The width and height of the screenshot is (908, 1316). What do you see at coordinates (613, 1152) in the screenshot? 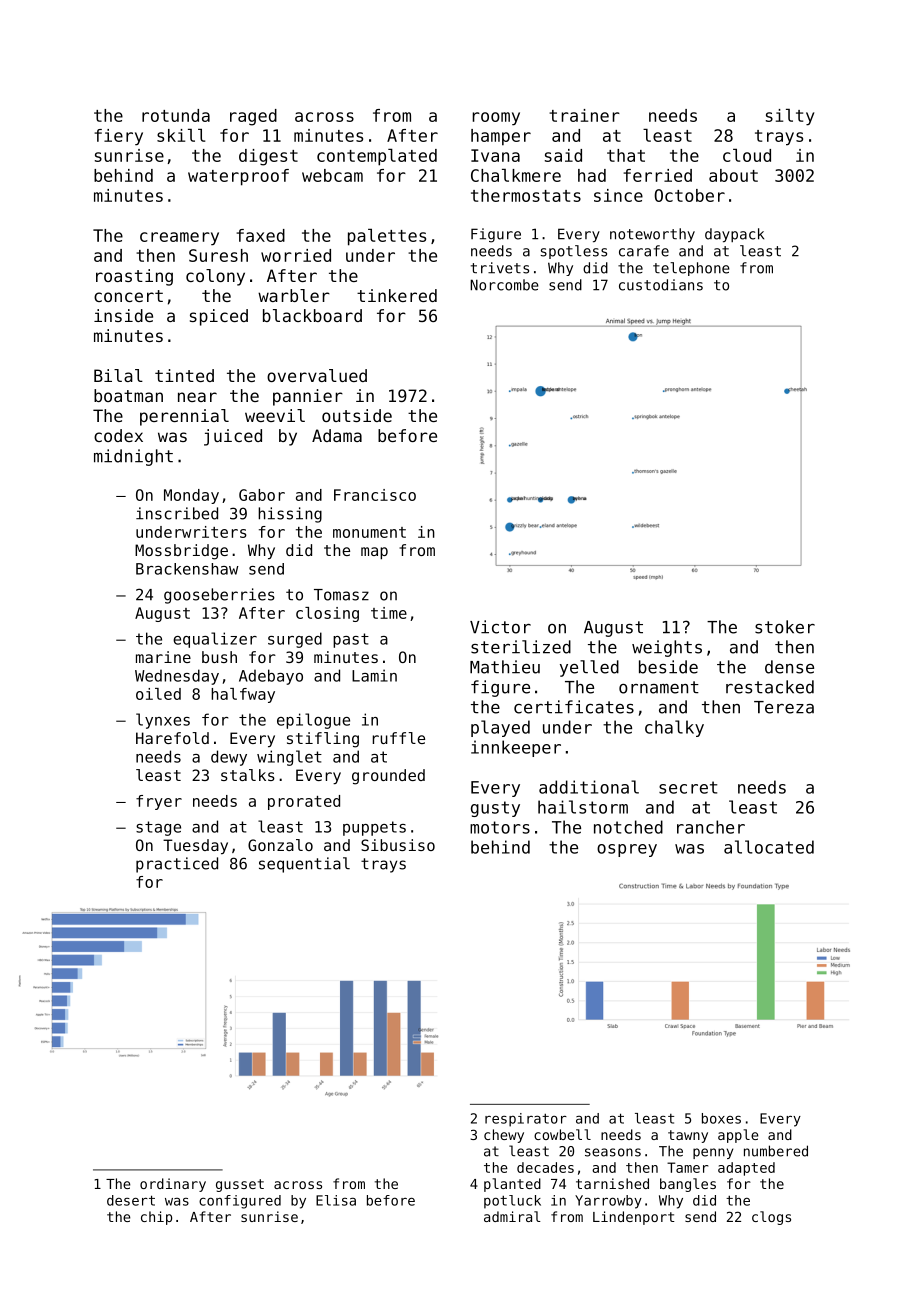
I see `seasons` at bounding box center [613, 1152].
